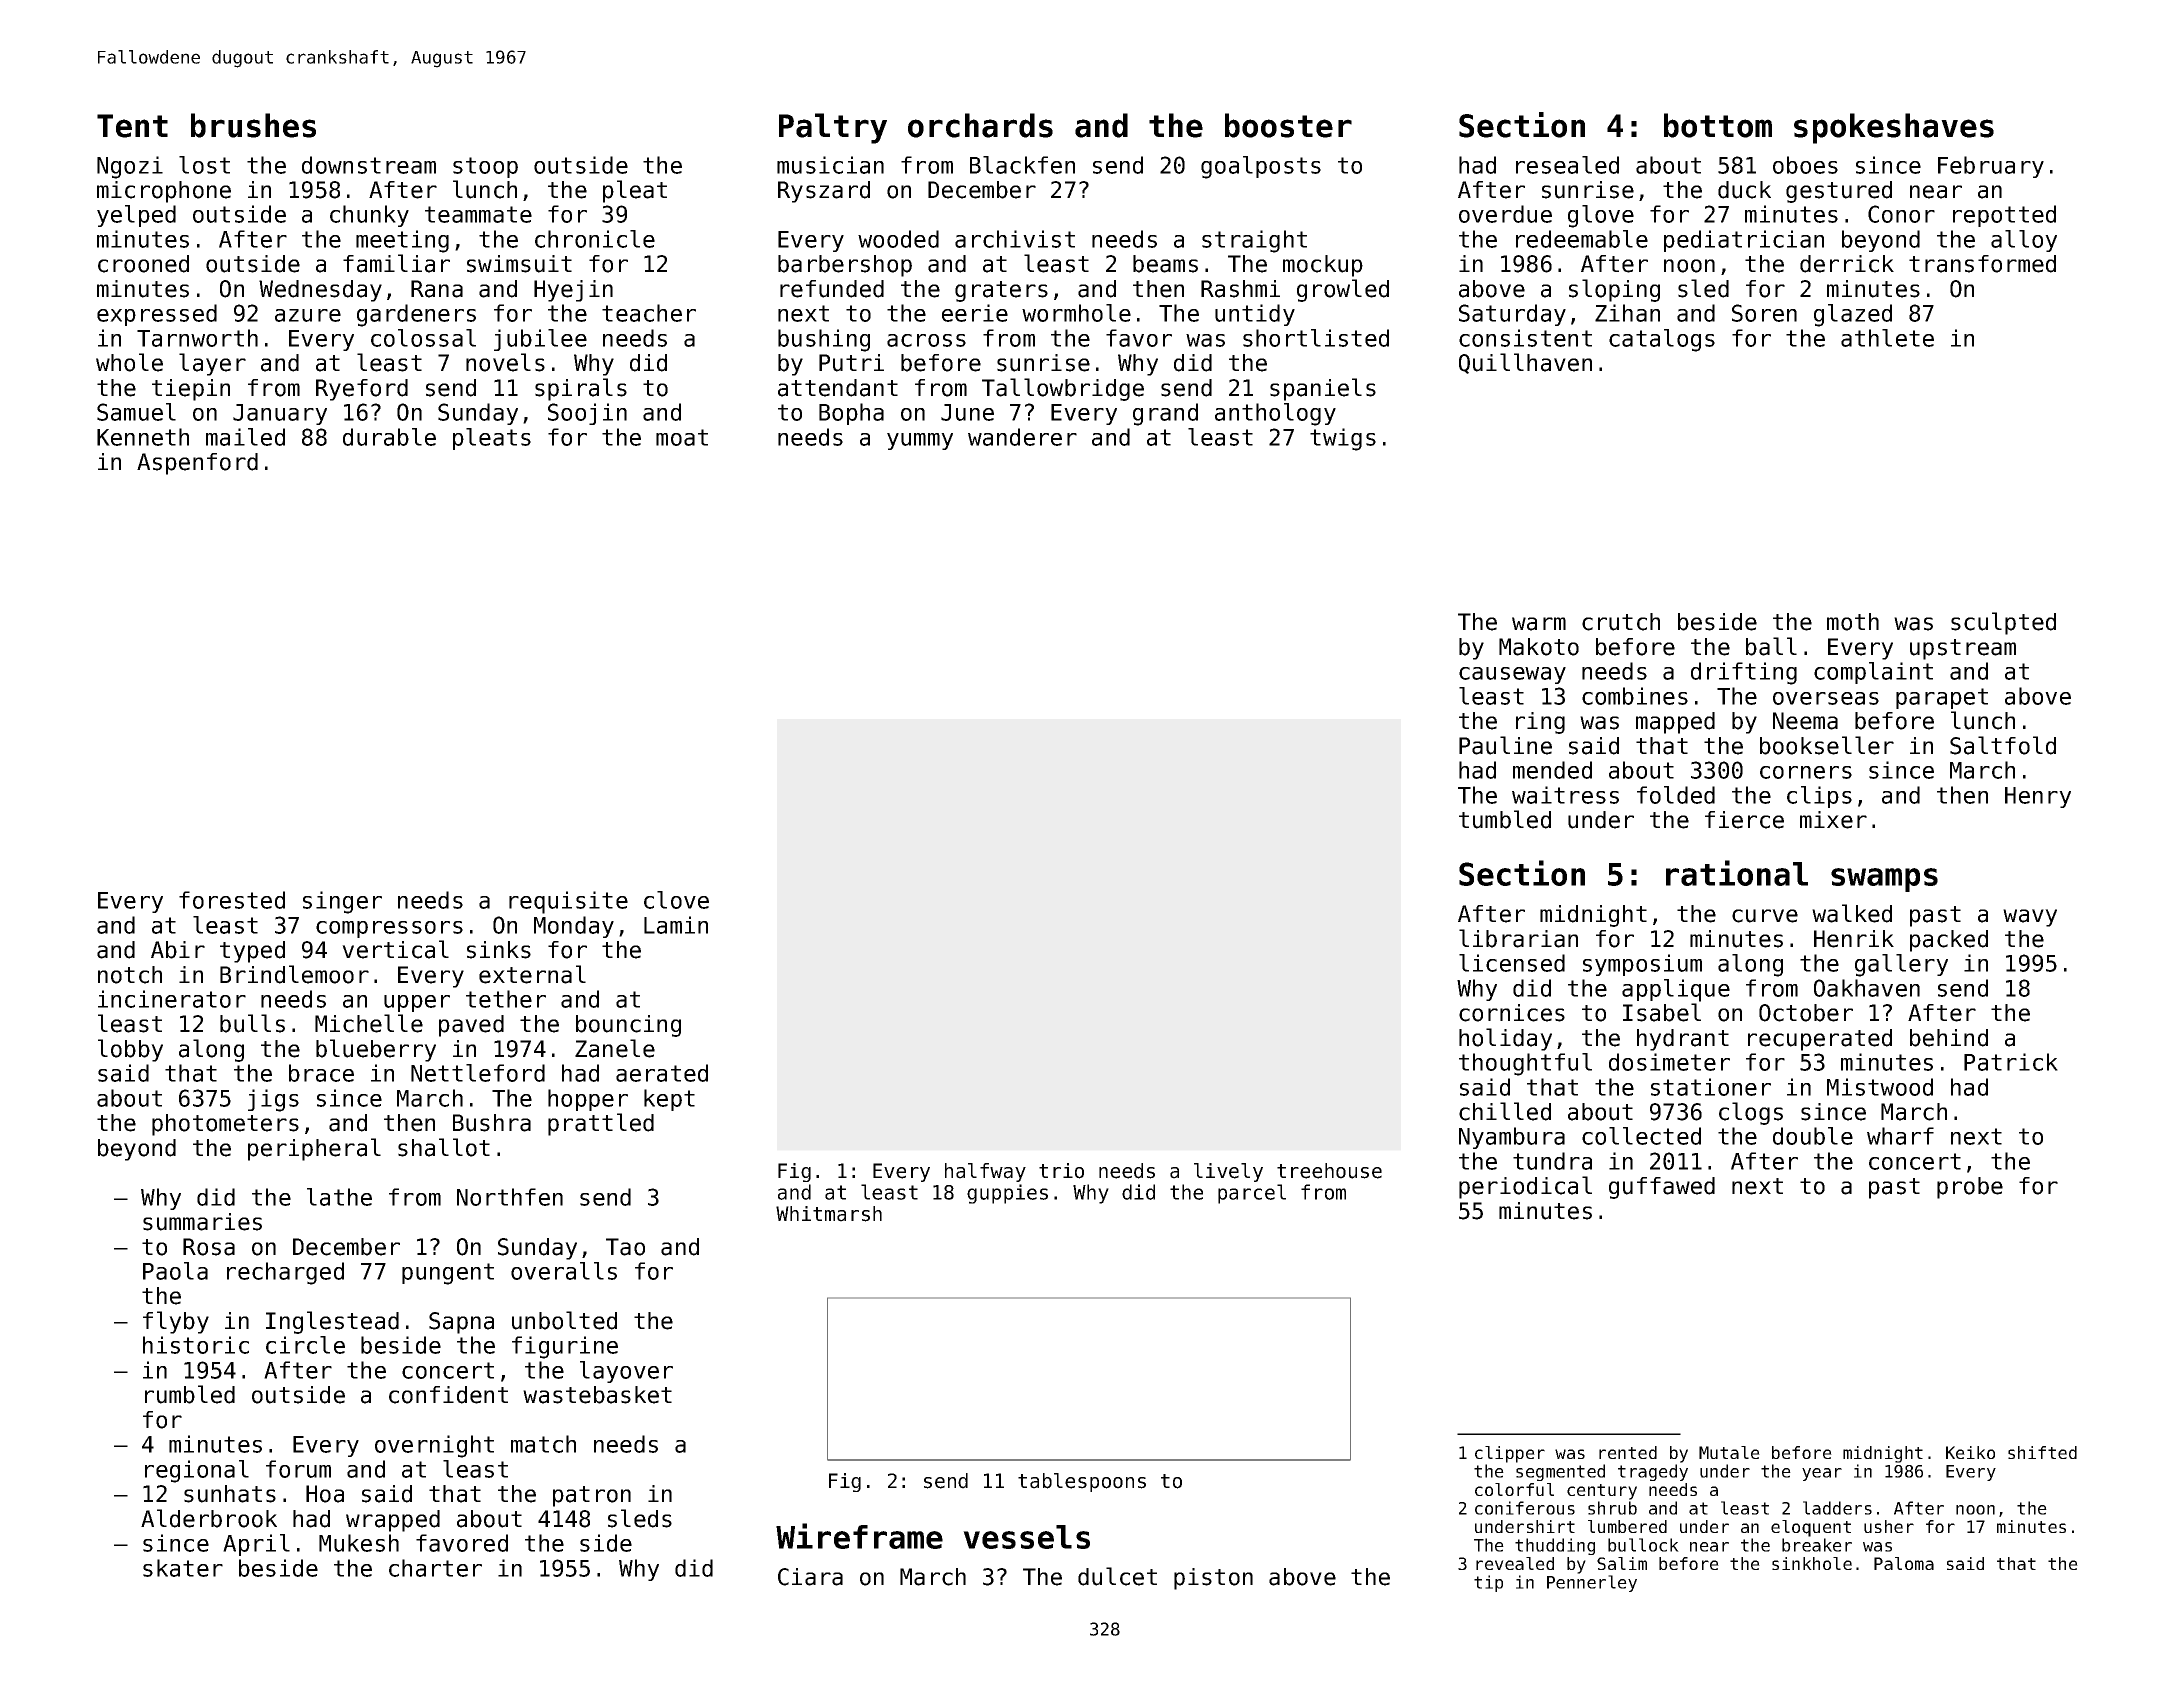 The width and height of the screenshot is (2178, 1683). I want to click on causeway, so click(1512, 675).
